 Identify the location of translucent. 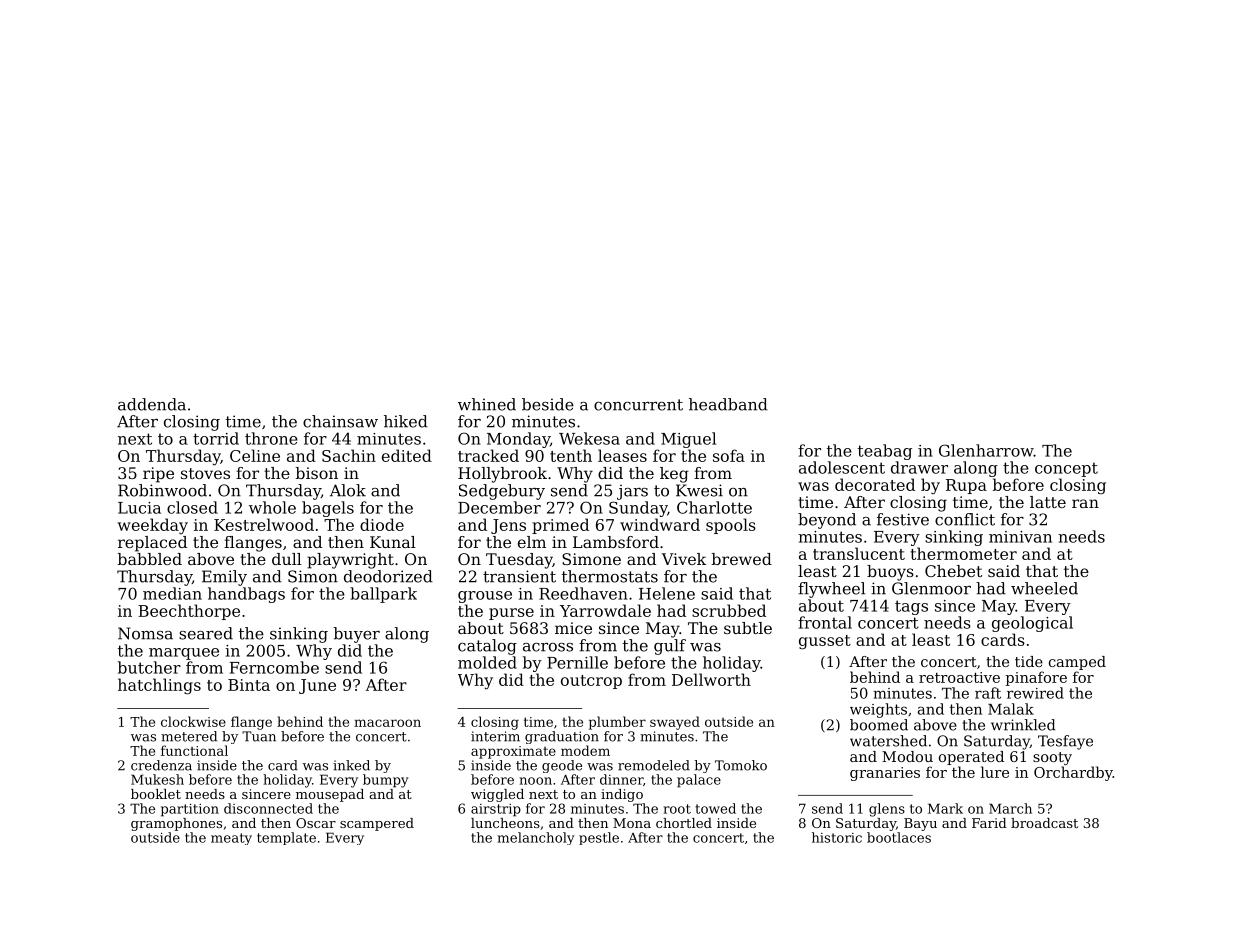
(859, 553).
